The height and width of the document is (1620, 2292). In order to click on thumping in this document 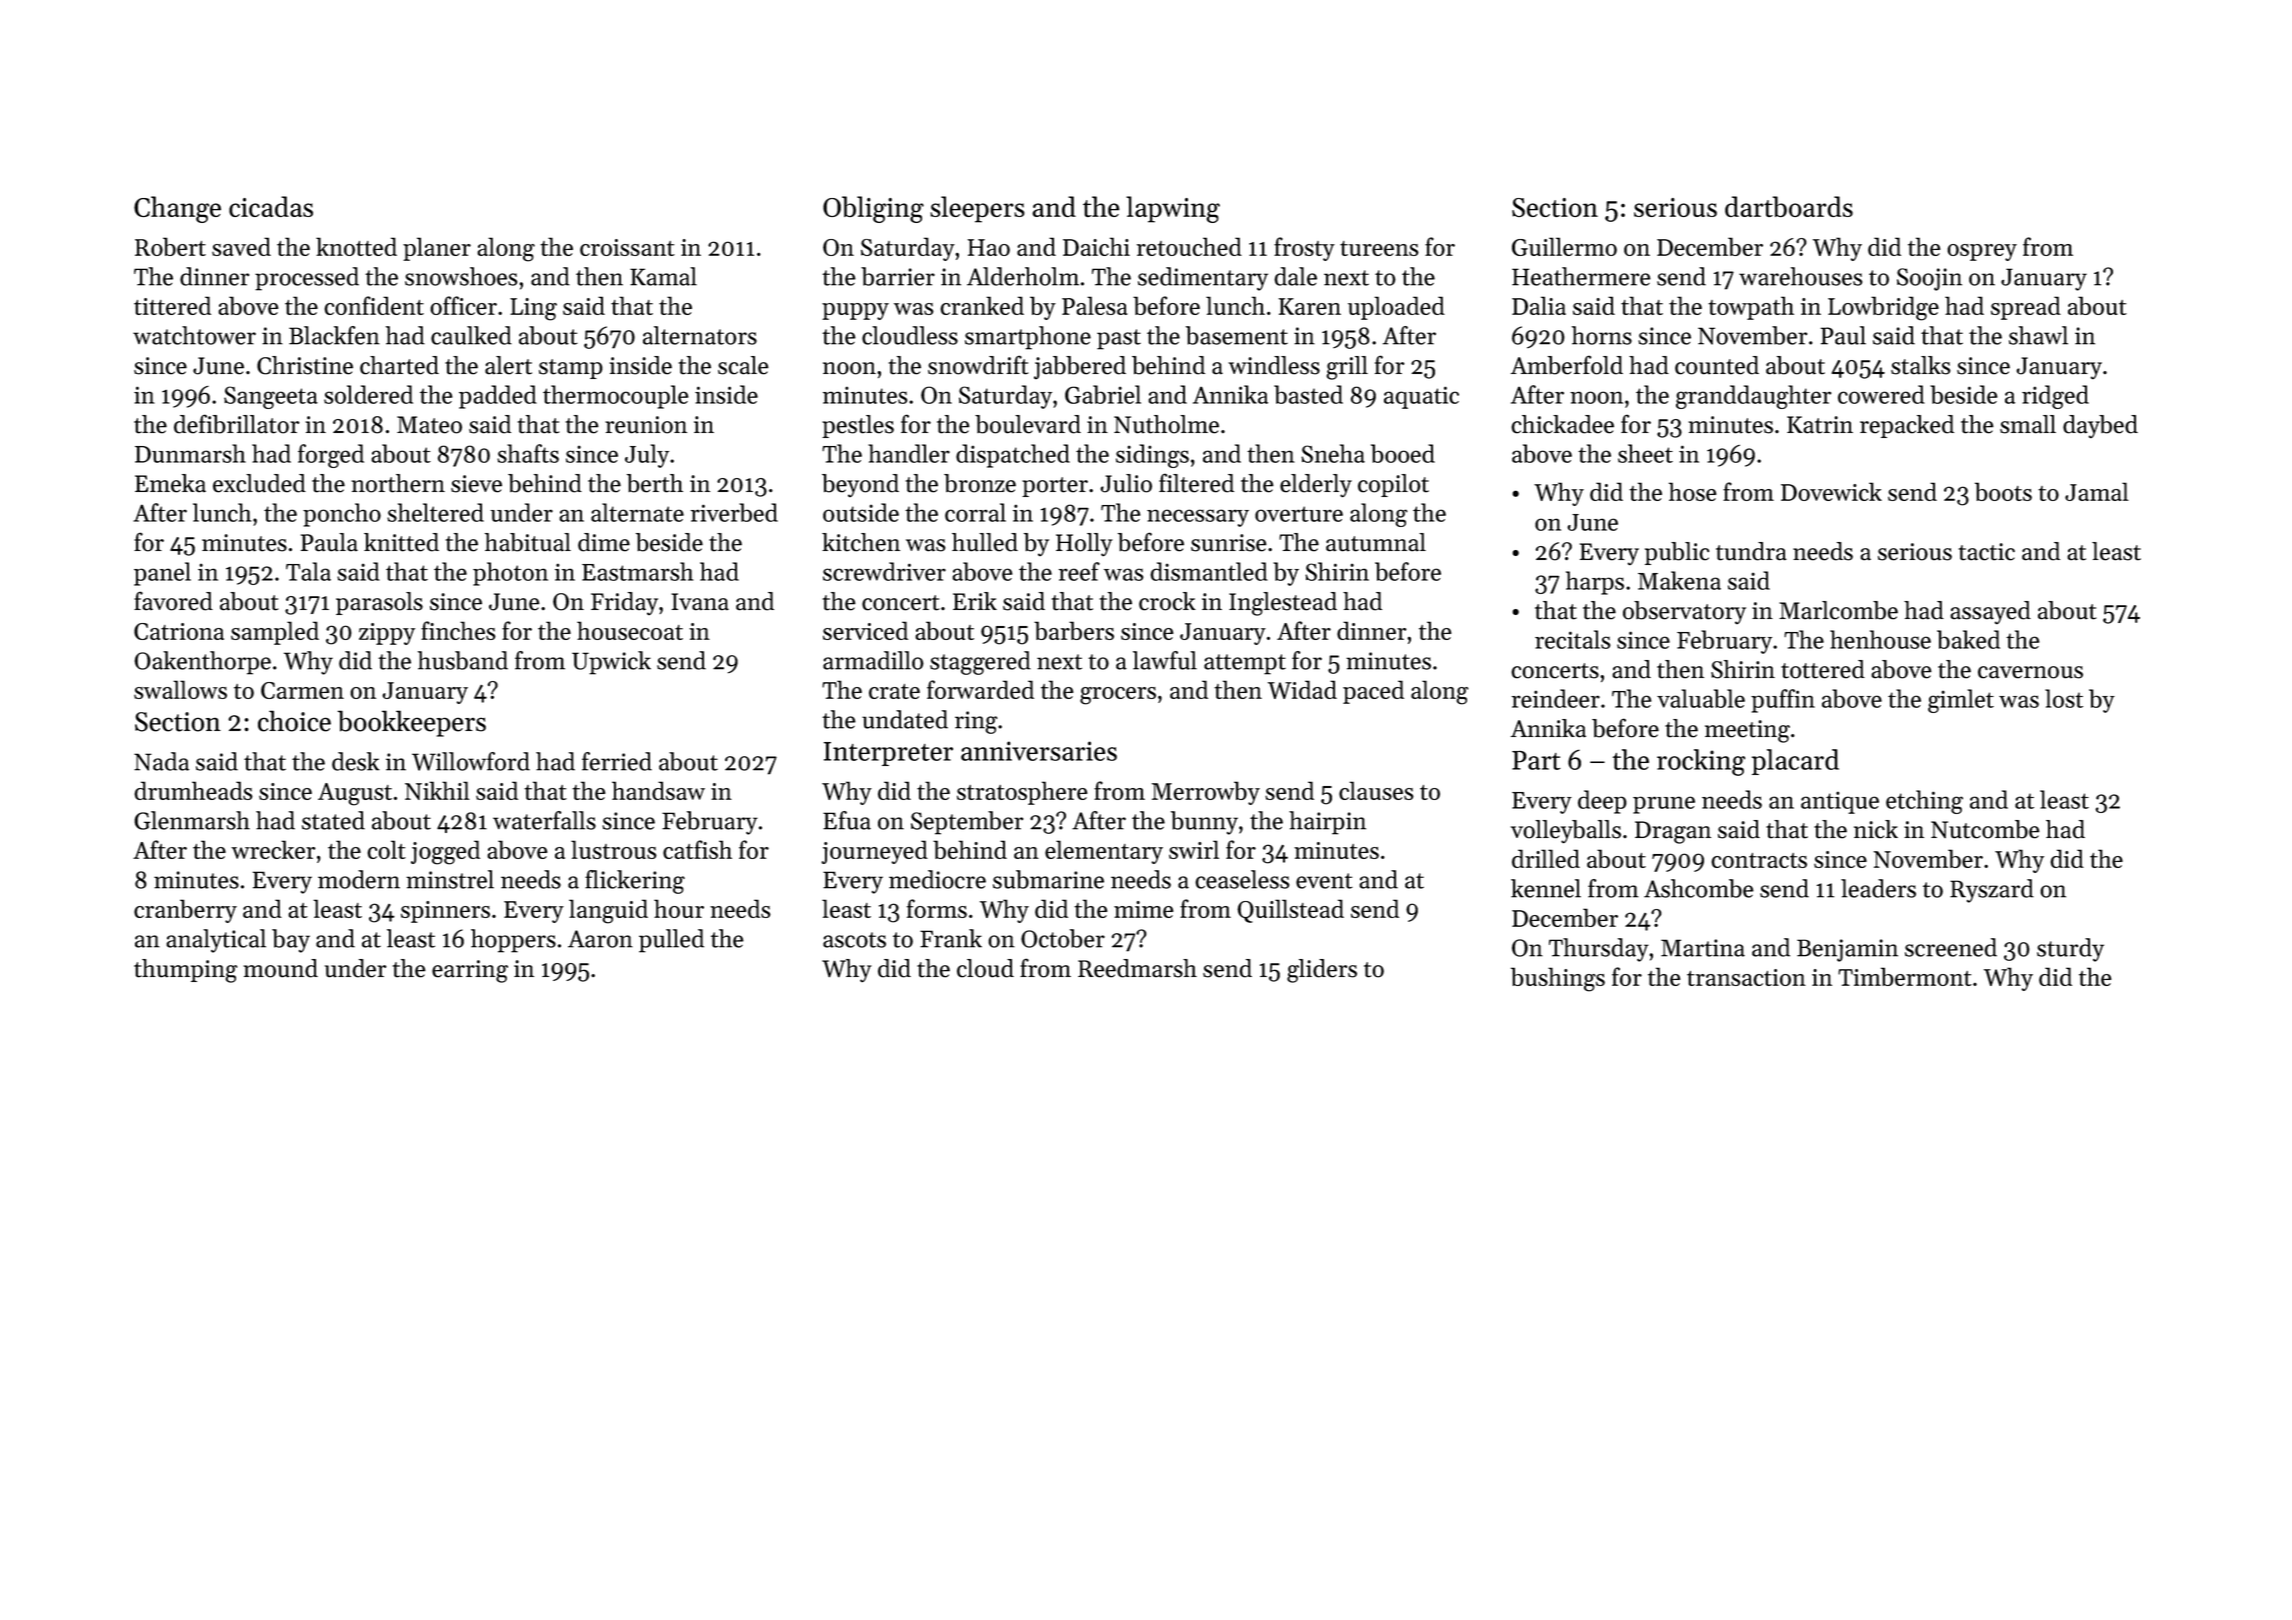, I will do `click(185, 971)`.
